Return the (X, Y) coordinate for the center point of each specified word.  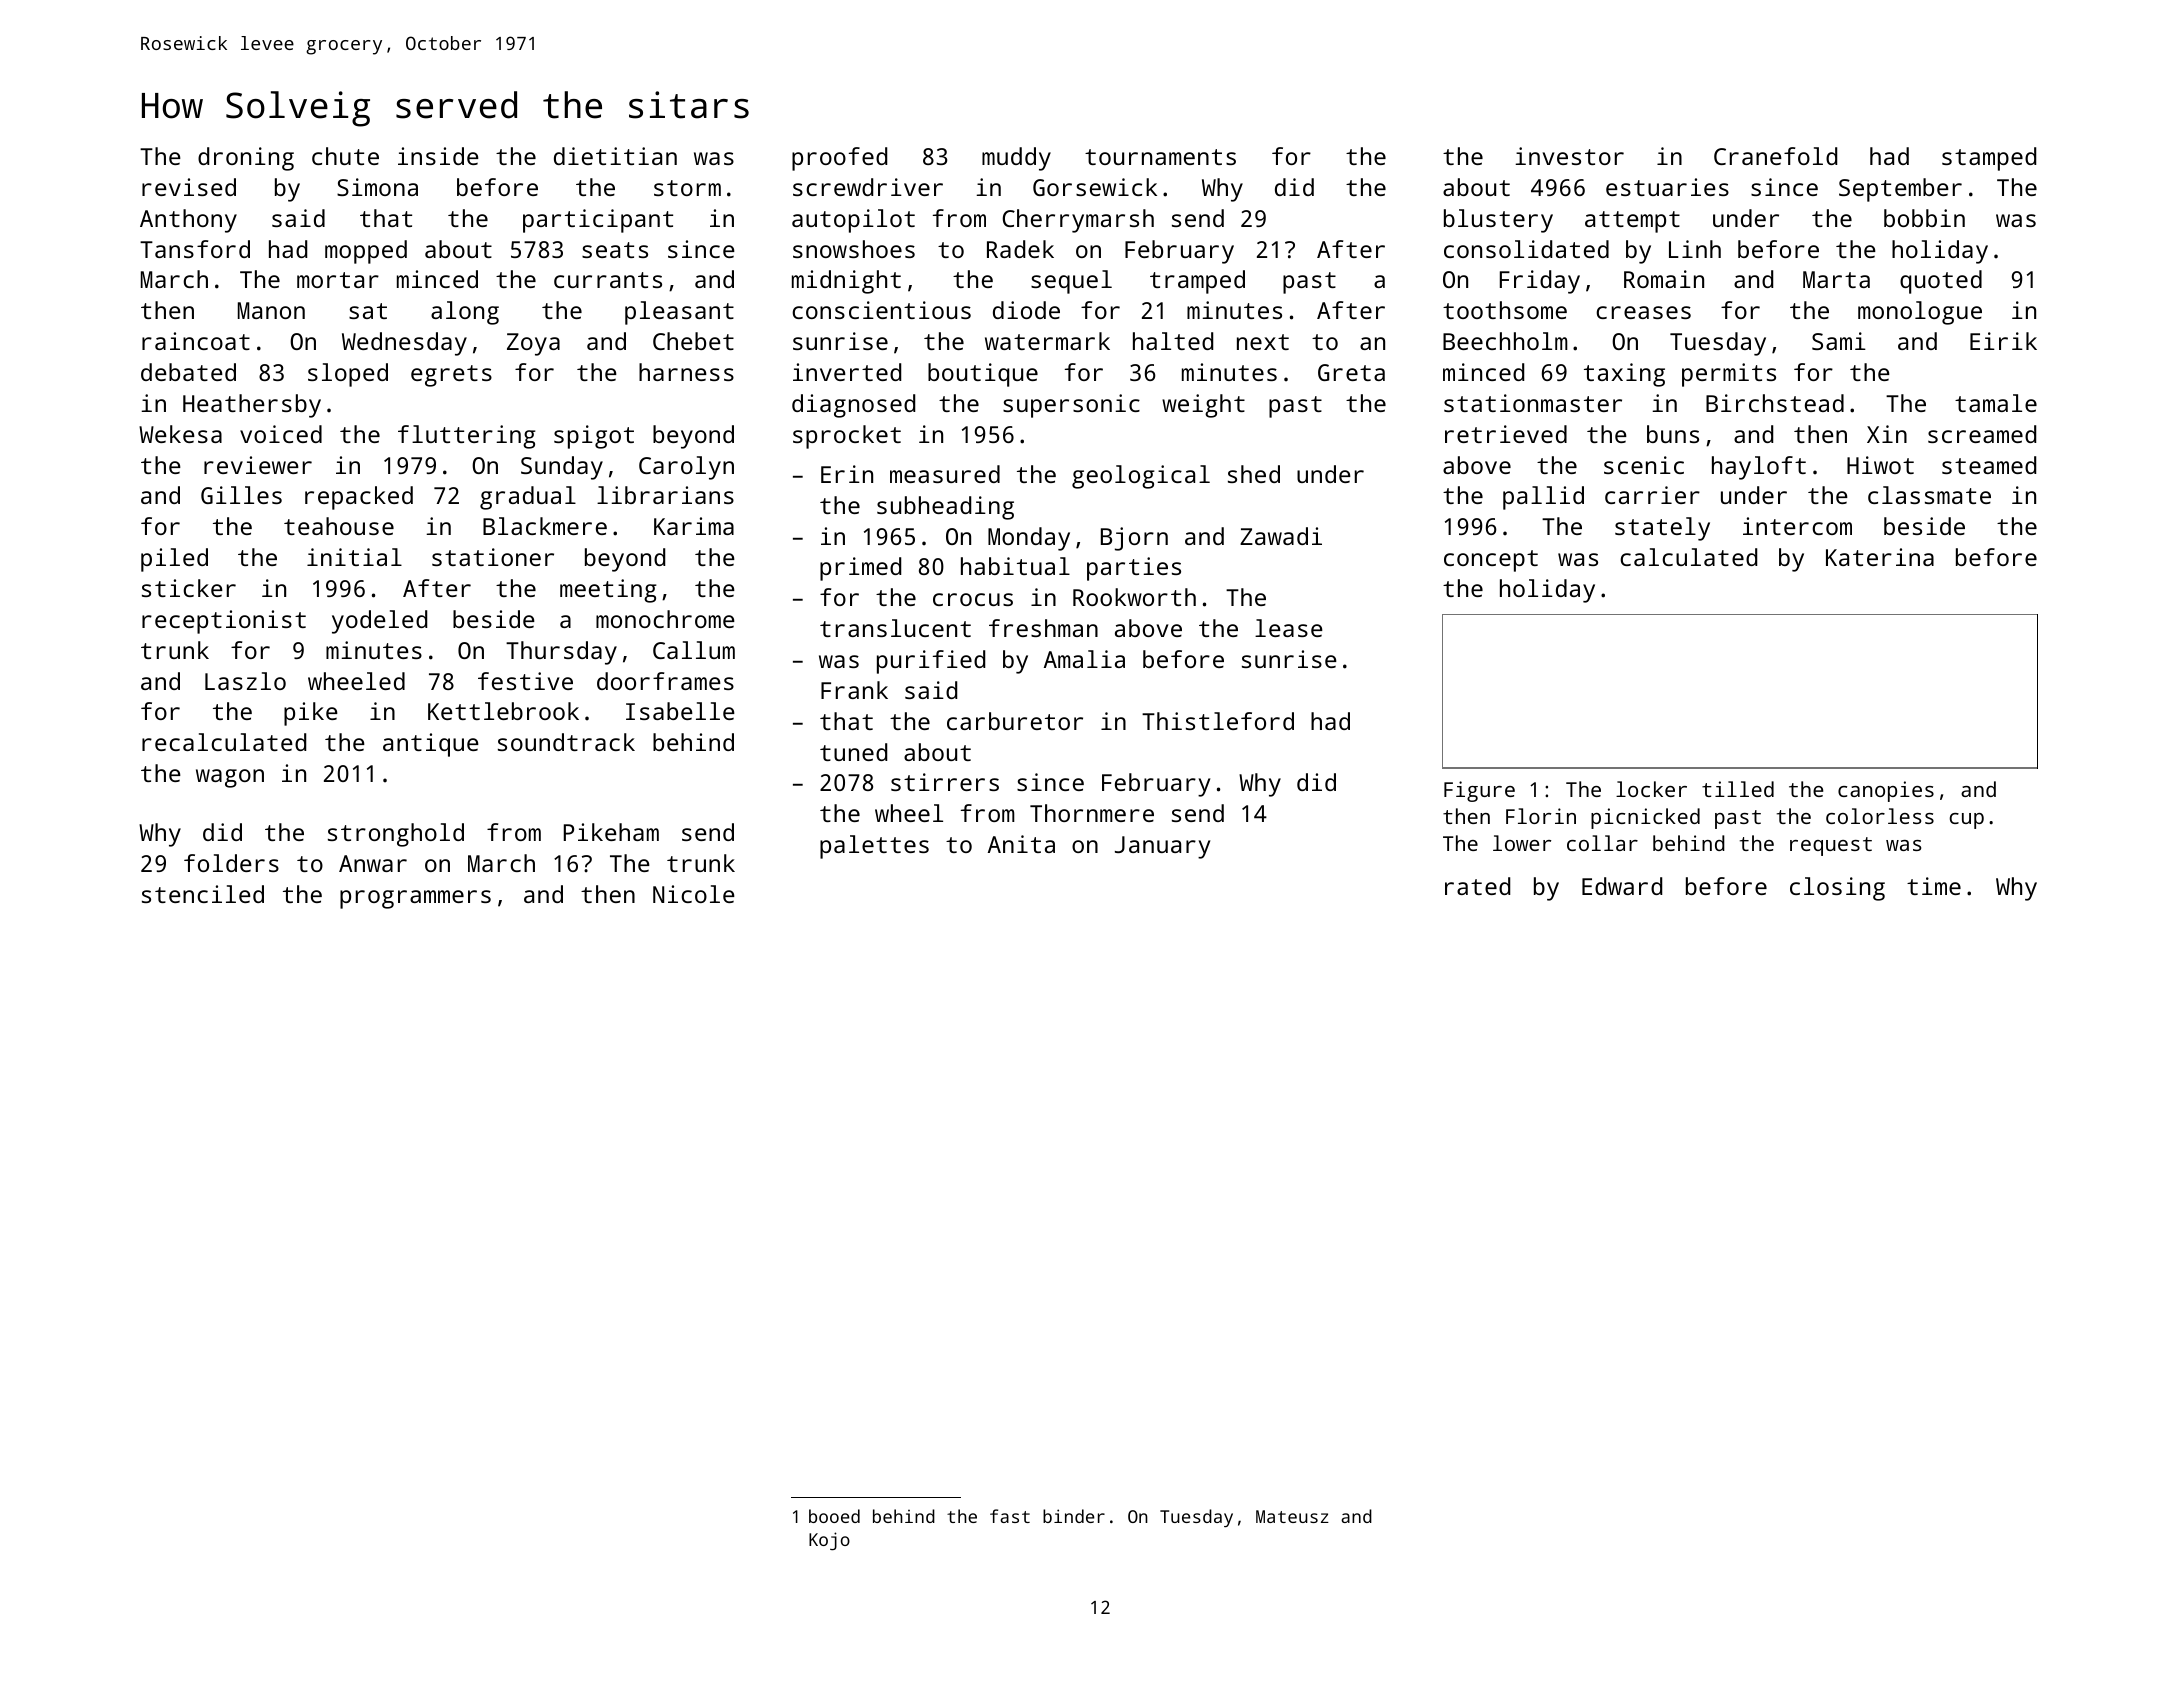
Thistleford (1218, 721)
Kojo (829, 1541)
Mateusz (1292, 1516)
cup (1967, 821)
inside (438, 156)
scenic (1644, 465)
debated (188, 372)
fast (1010, 1516)
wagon (230, 778)
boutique (983, 375)
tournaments (1160, 157)
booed (834, 1516)
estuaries (1667, 187)
